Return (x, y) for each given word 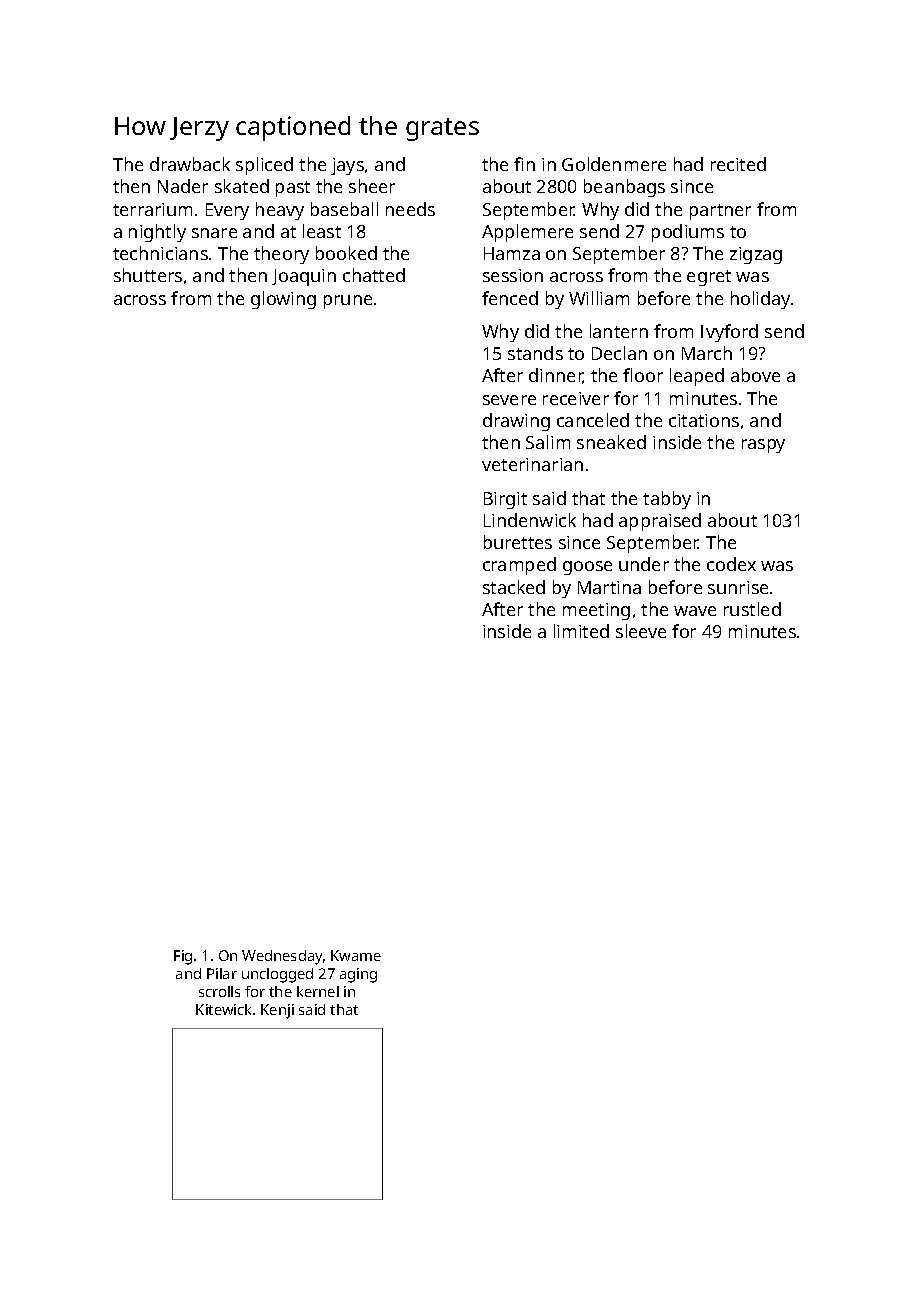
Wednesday (282, 957)
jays (347, 166)
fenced (510, 298)
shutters (148, 275)
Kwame (356, 955)
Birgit (505, 500)
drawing (516, 422)
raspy (763, 446)
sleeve (641, 631)
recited (738, 164)
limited (581, 631)
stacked (514, 587)
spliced (264, 166)
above (755, 375)
